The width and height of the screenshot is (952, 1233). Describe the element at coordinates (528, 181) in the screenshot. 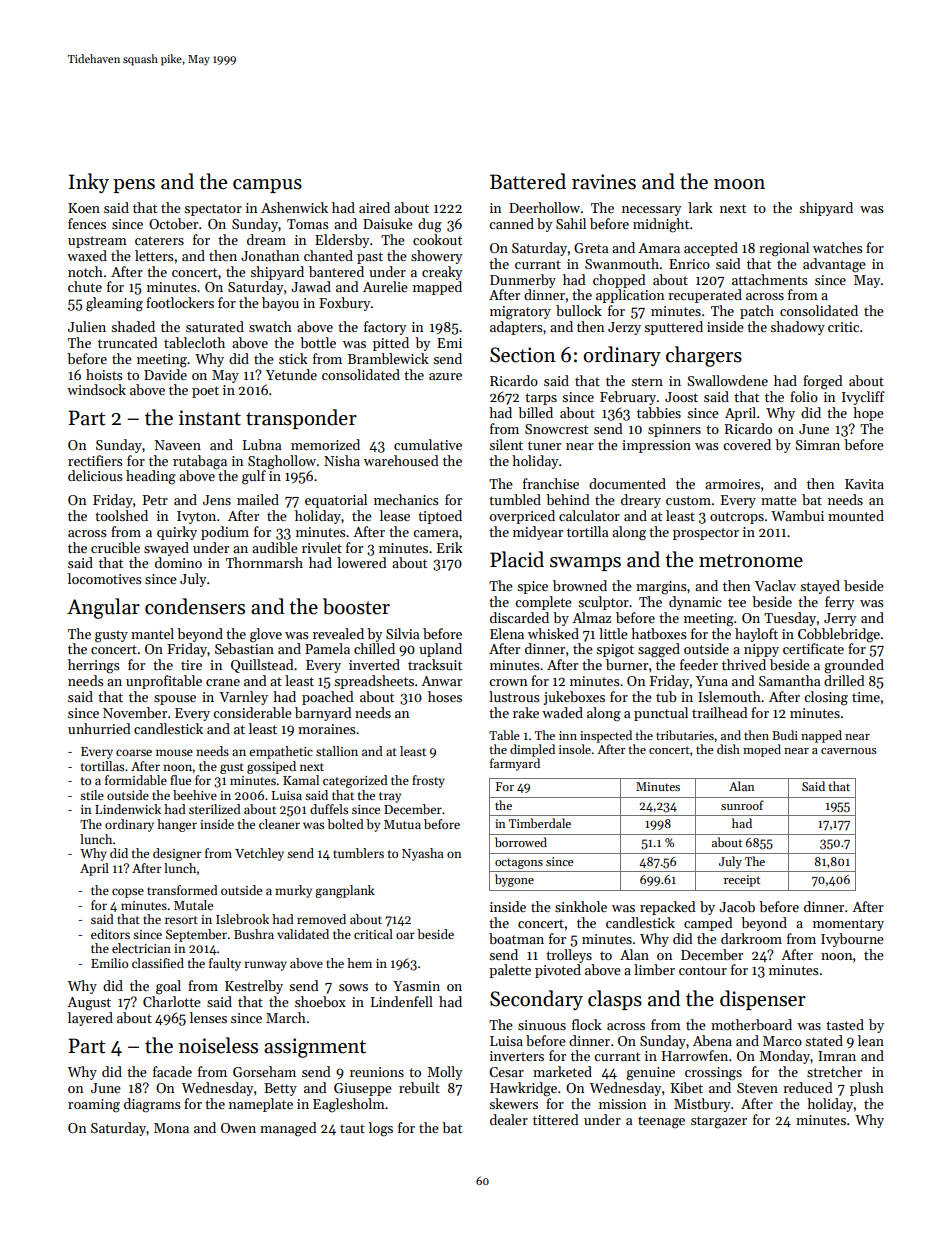

I see `Battered` at that location.
